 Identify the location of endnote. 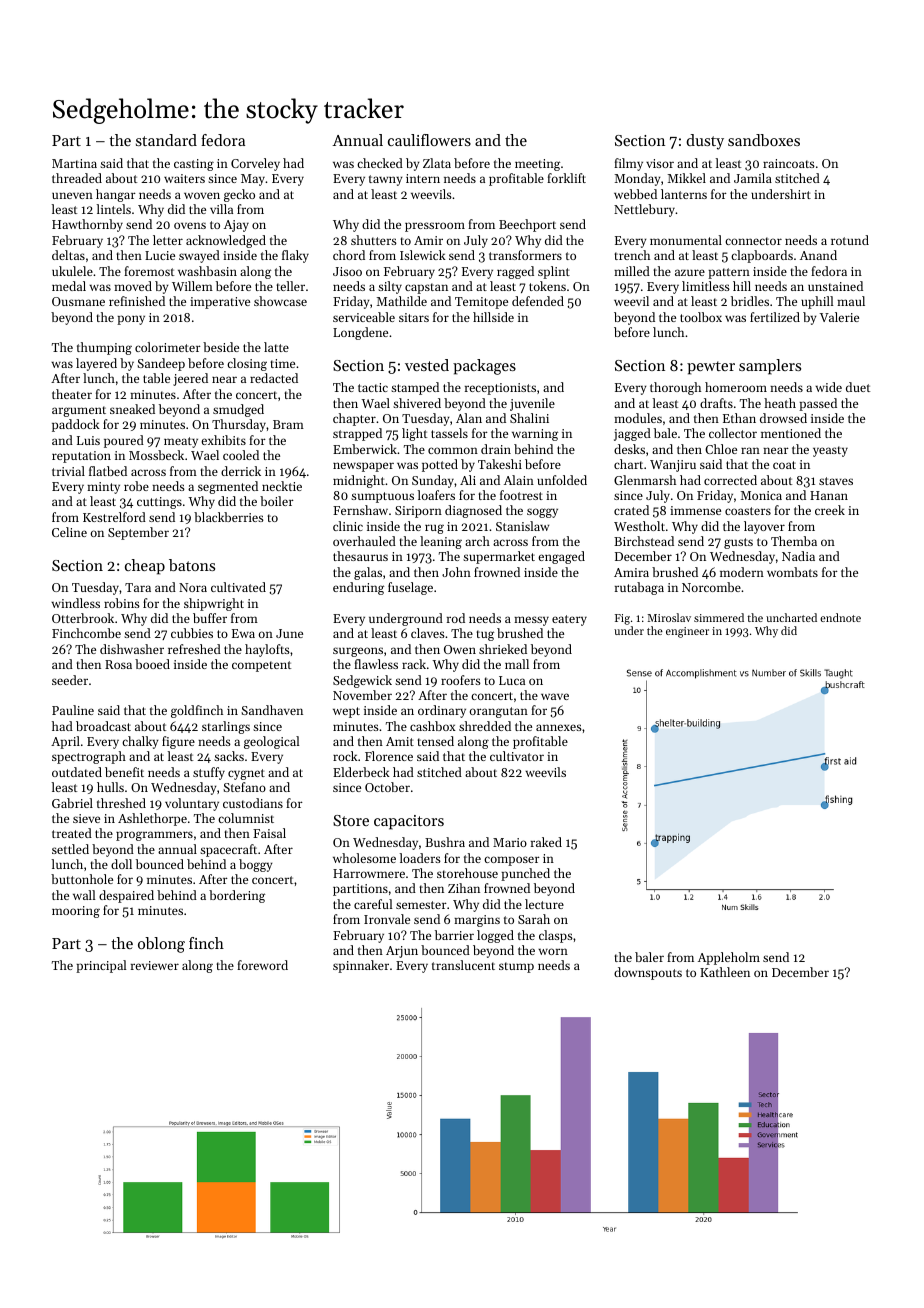
(840, 617).
